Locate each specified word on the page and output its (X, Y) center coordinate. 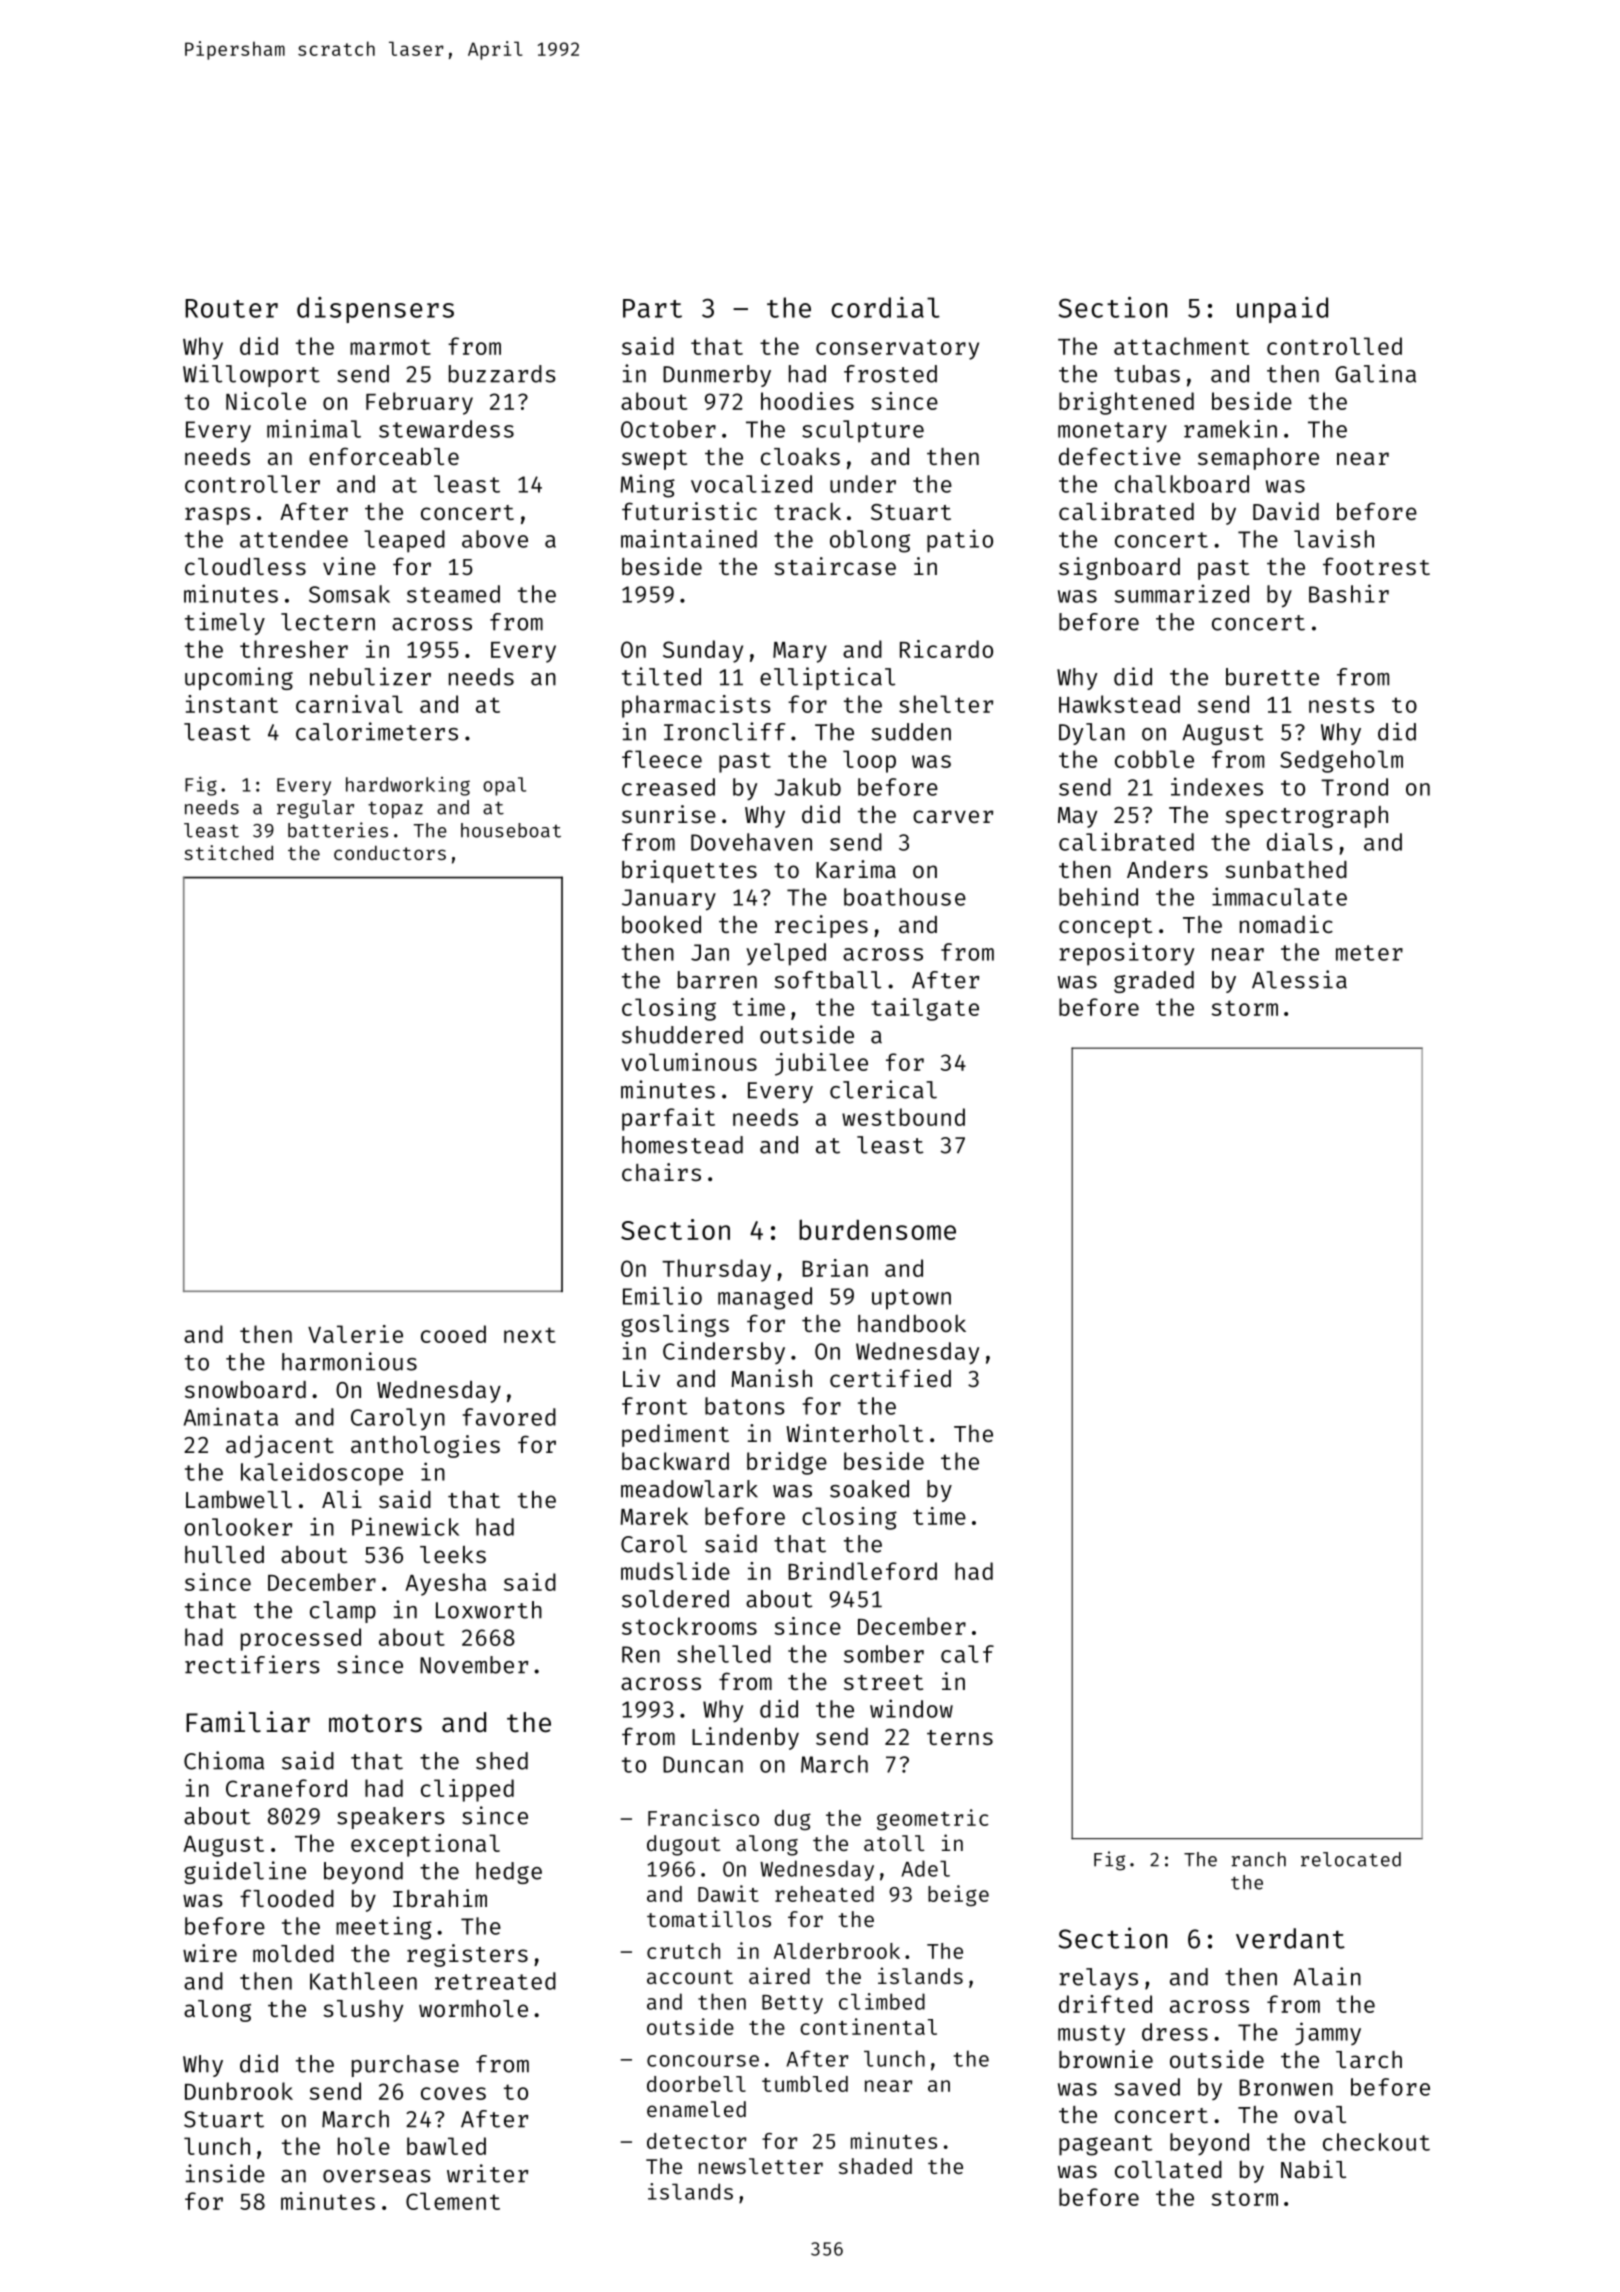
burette (1272, 677)
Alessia (1299, 979)
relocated (1351, 1859)
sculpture (863, 431)
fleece (662, 759)
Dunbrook (239, 2091)
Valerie (355, 1334)
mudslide (675, 1571)
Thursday (716, 1270)
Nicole (266, 401)
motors (375, 1723)
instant (232, 704)
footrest (1376, 566)
